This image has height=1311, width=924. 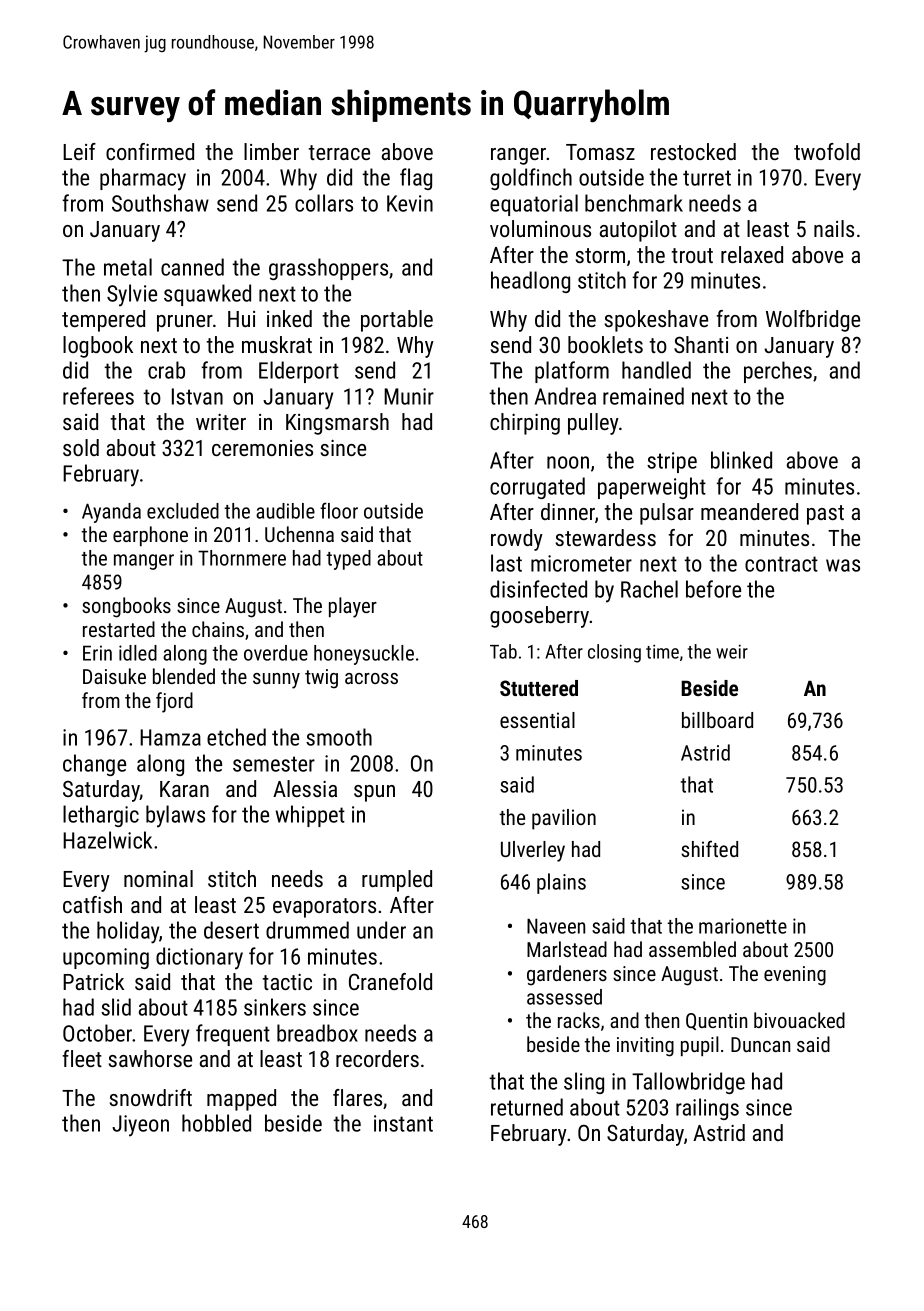 What do you see at coordinates (403, 1123) in the image?
I see `instant` at bounding box center [403, 1123].
